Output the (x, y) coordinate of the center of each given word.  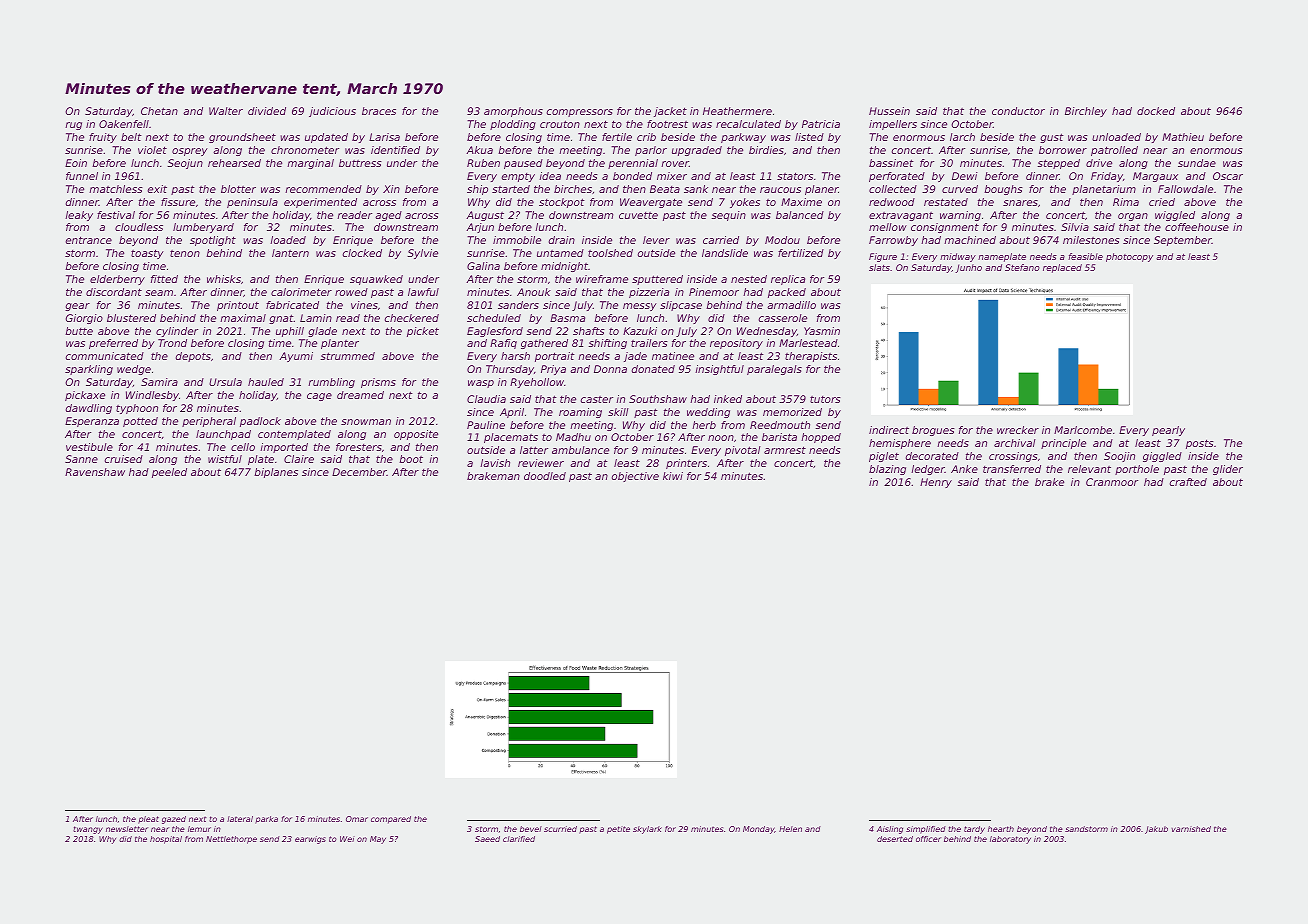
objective (635, 477)
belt (131, 137)
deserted (895, 839)
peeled (169, 473)
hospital (166, 840)
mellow (888, 227)
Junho (968, 268)
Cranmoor (1112, 482)
